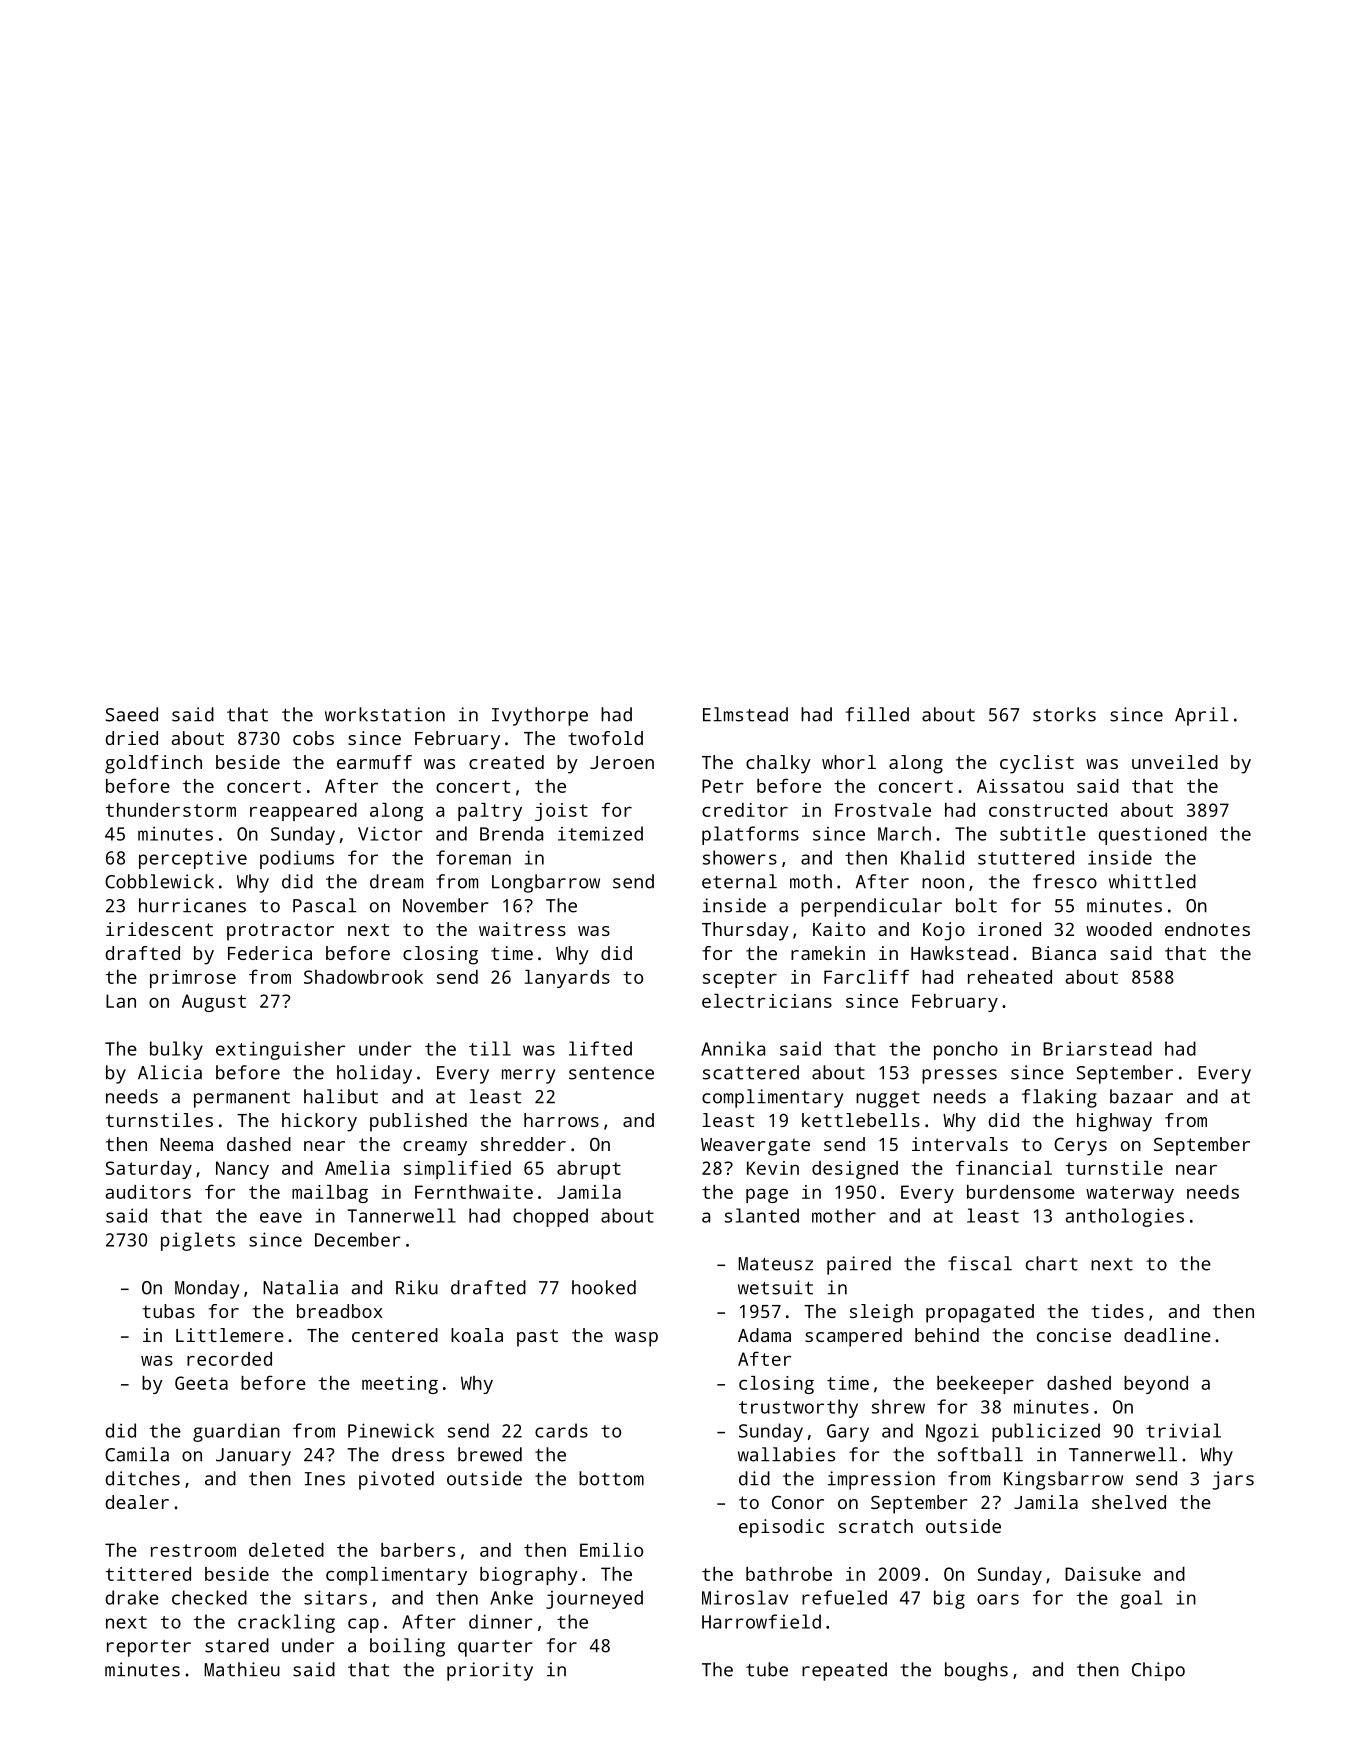  I want to click on cobs, so click(313, 738).
